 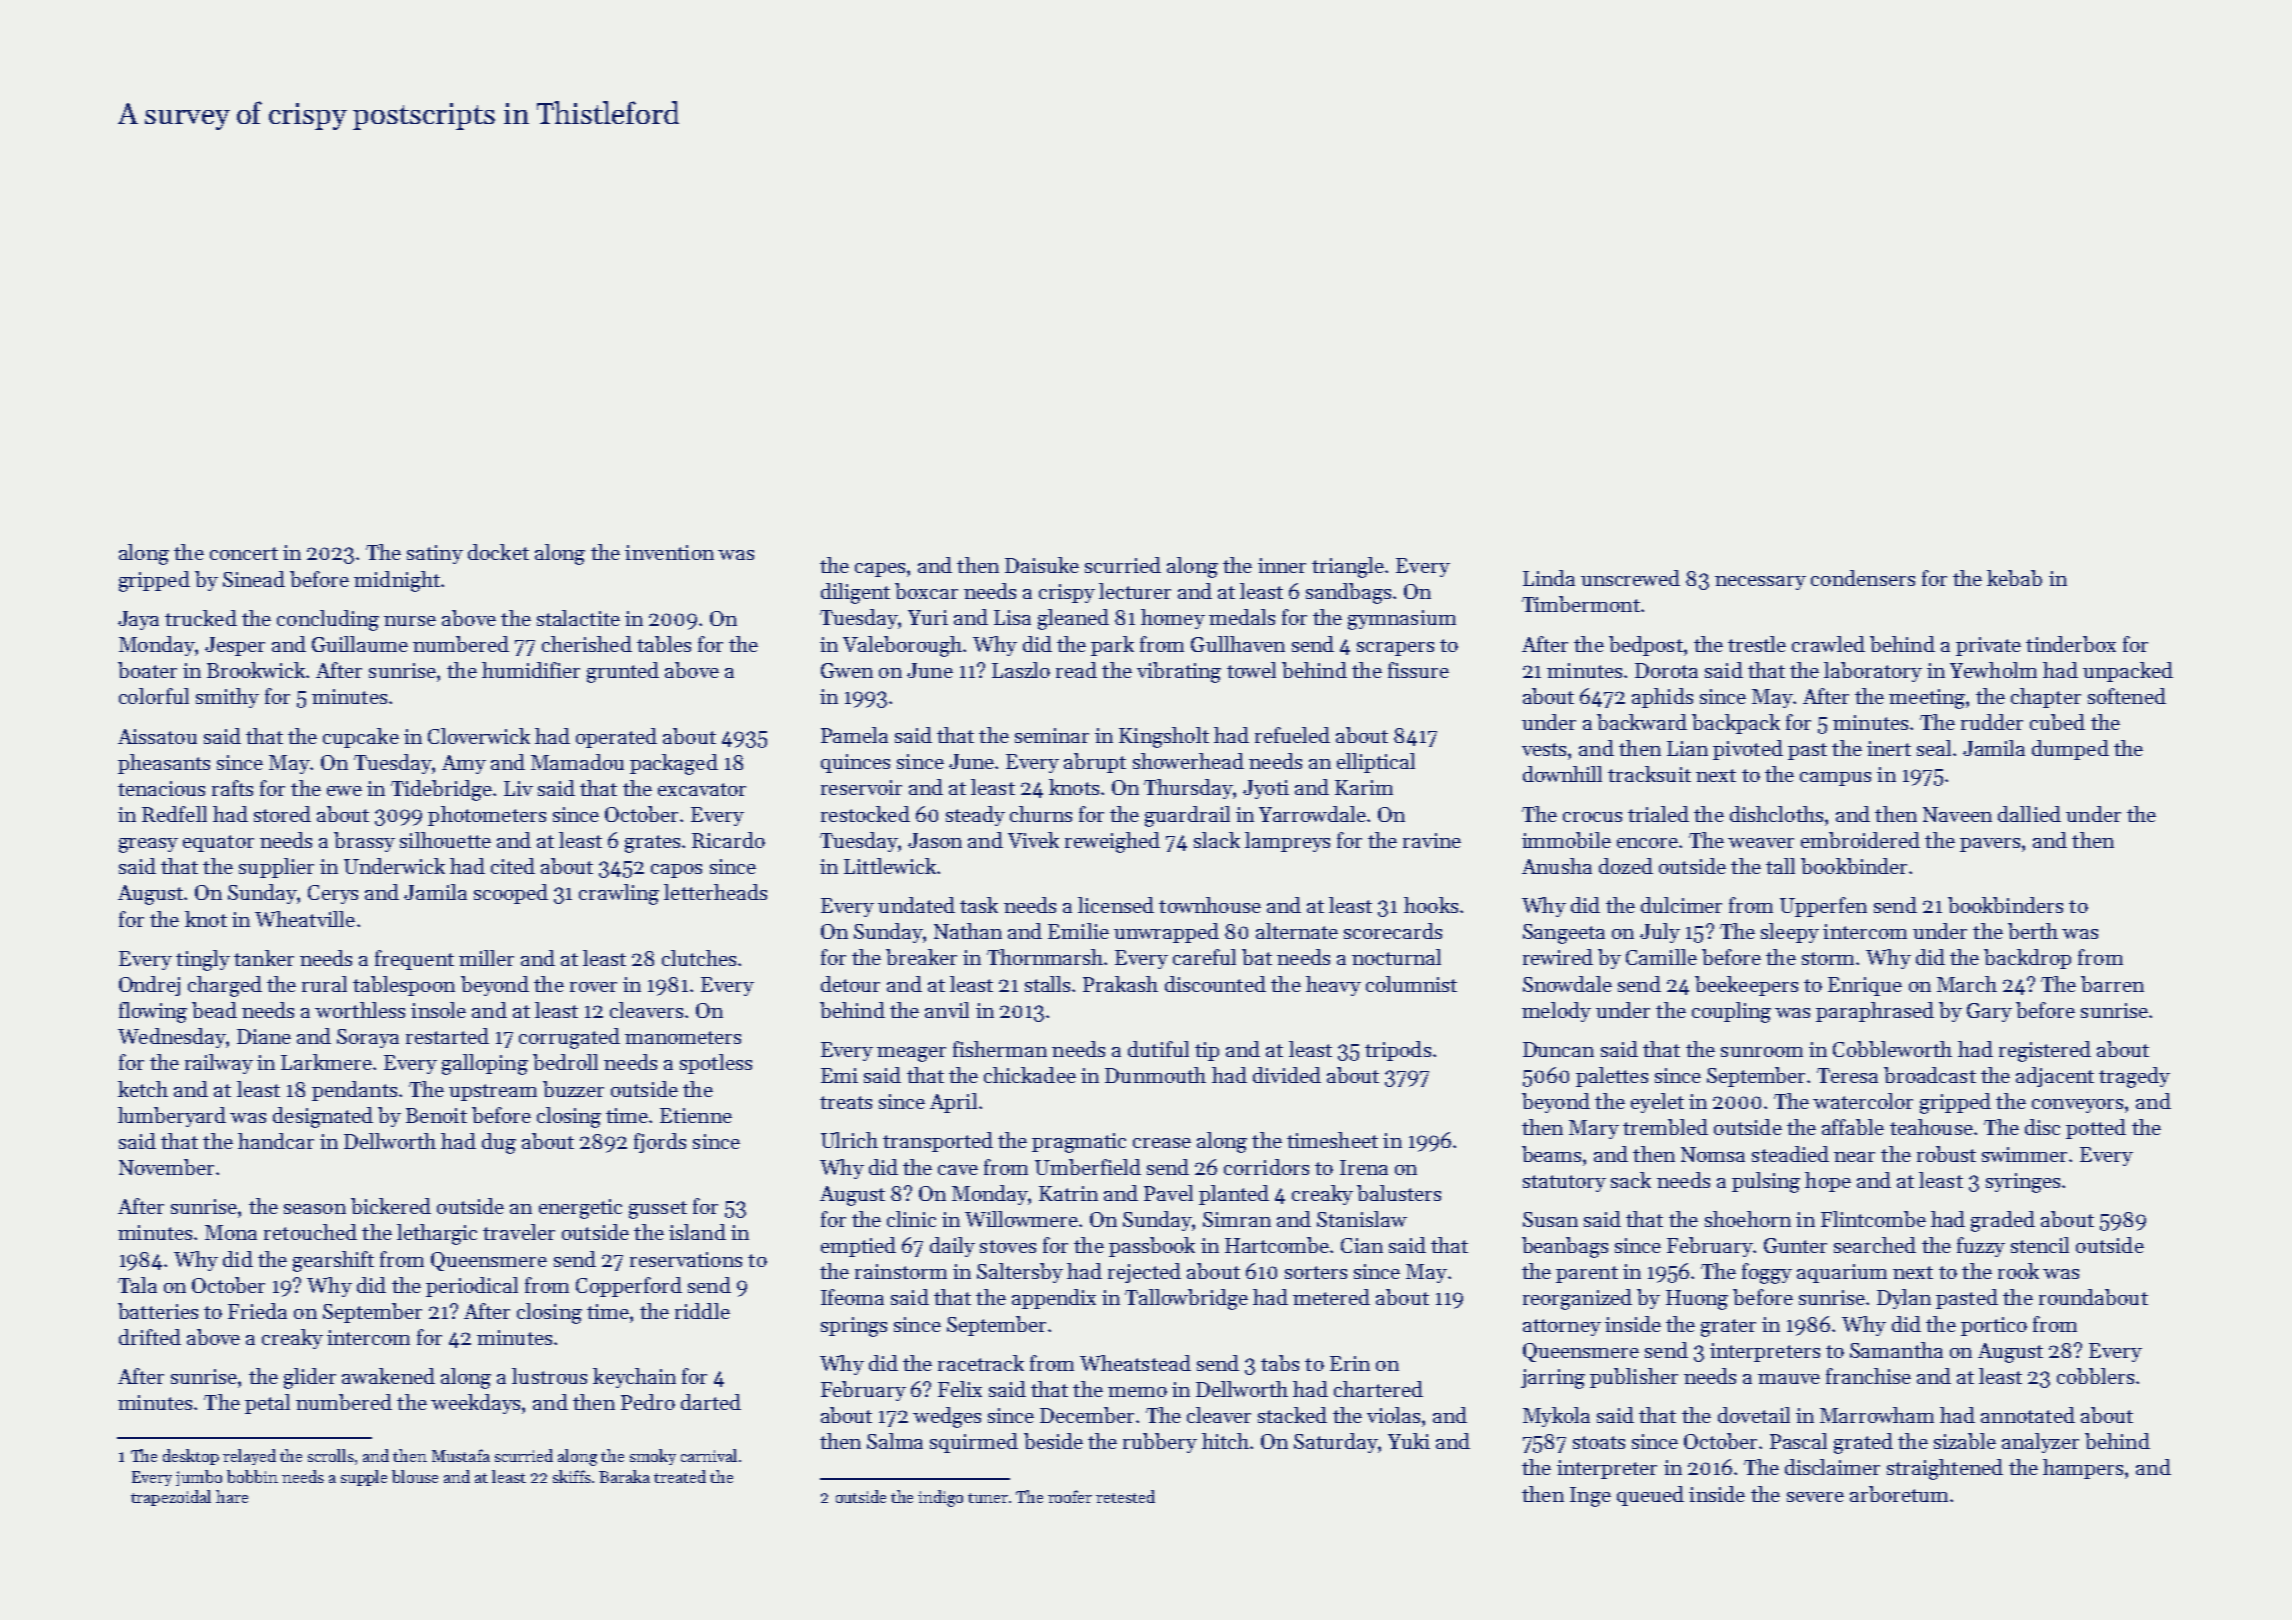 I want to click on trapezoidal, so click(x=171, y=1498).
